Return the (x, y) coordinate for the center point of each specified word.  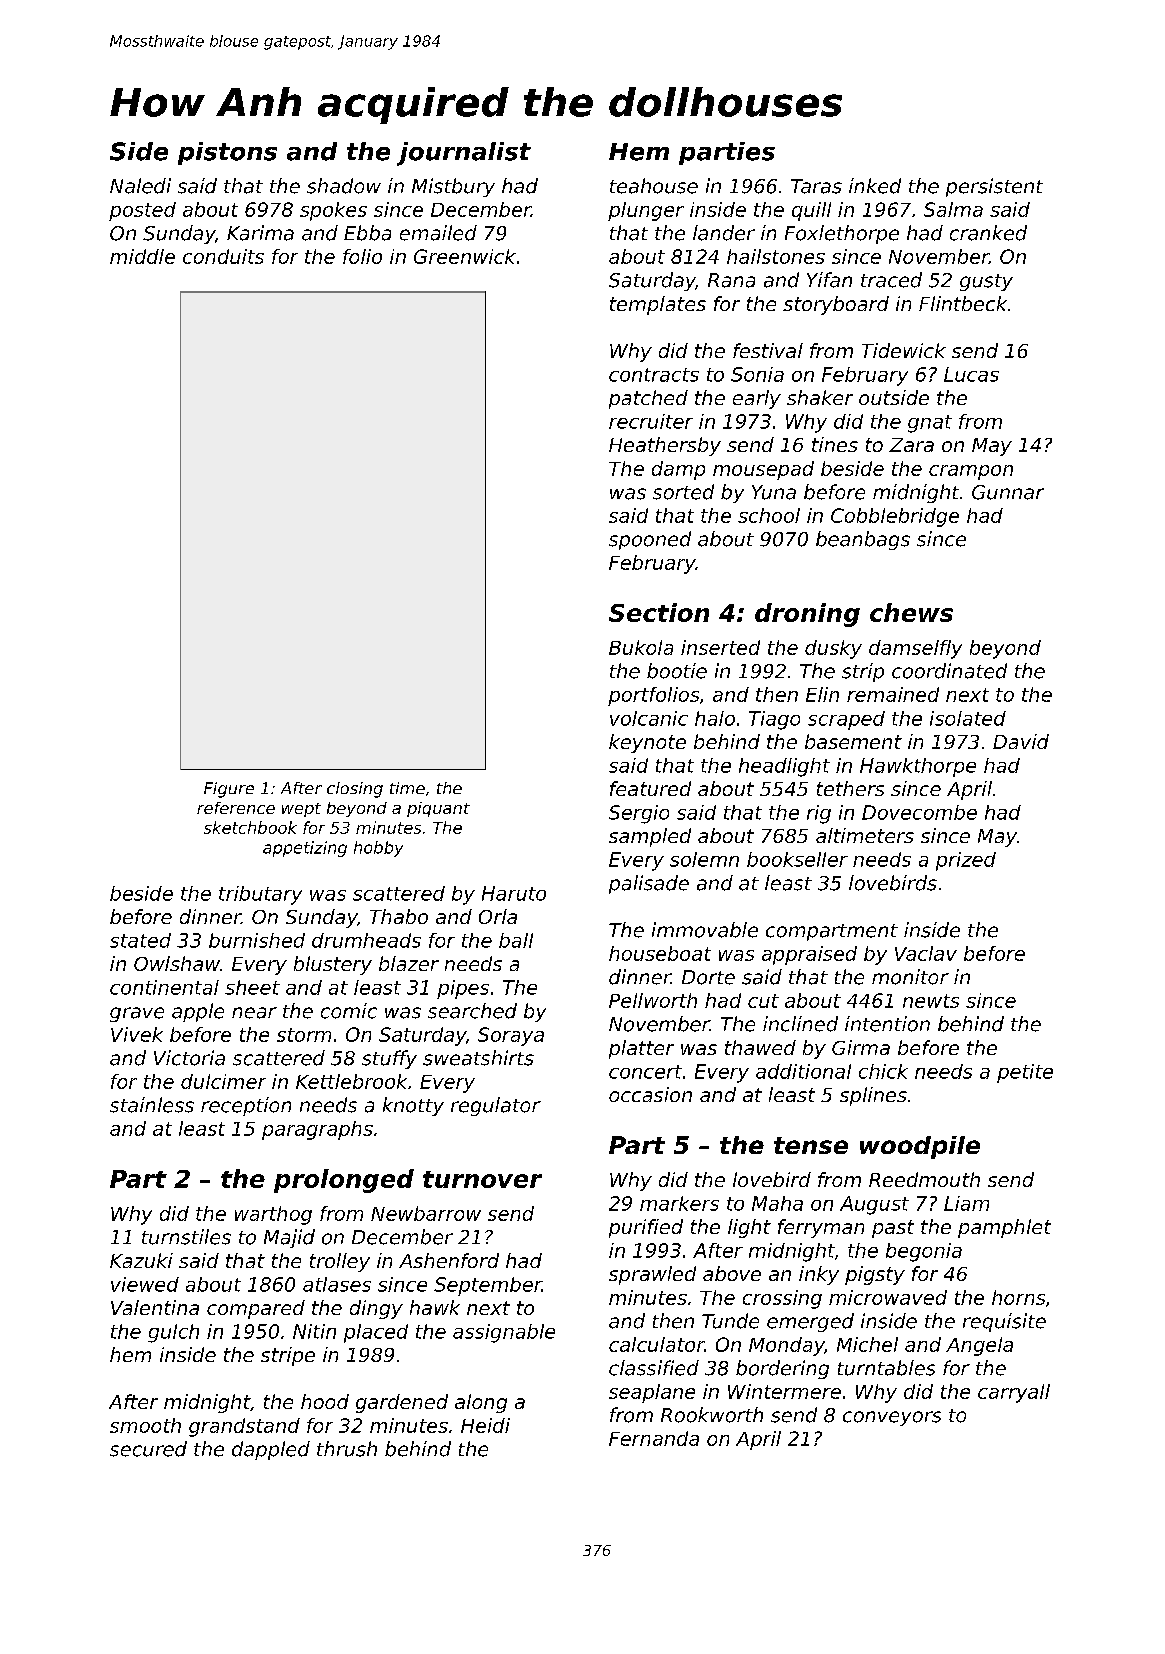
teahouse (654, 186)
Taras (816, 186)
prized (966, 861)
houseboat (660, 953)
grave (137, 1014)
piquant (438, 809)
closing (355, 790)
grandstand (244, 1427)
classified (654, 1368)
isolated (968, 718)
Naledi (140, 186)
